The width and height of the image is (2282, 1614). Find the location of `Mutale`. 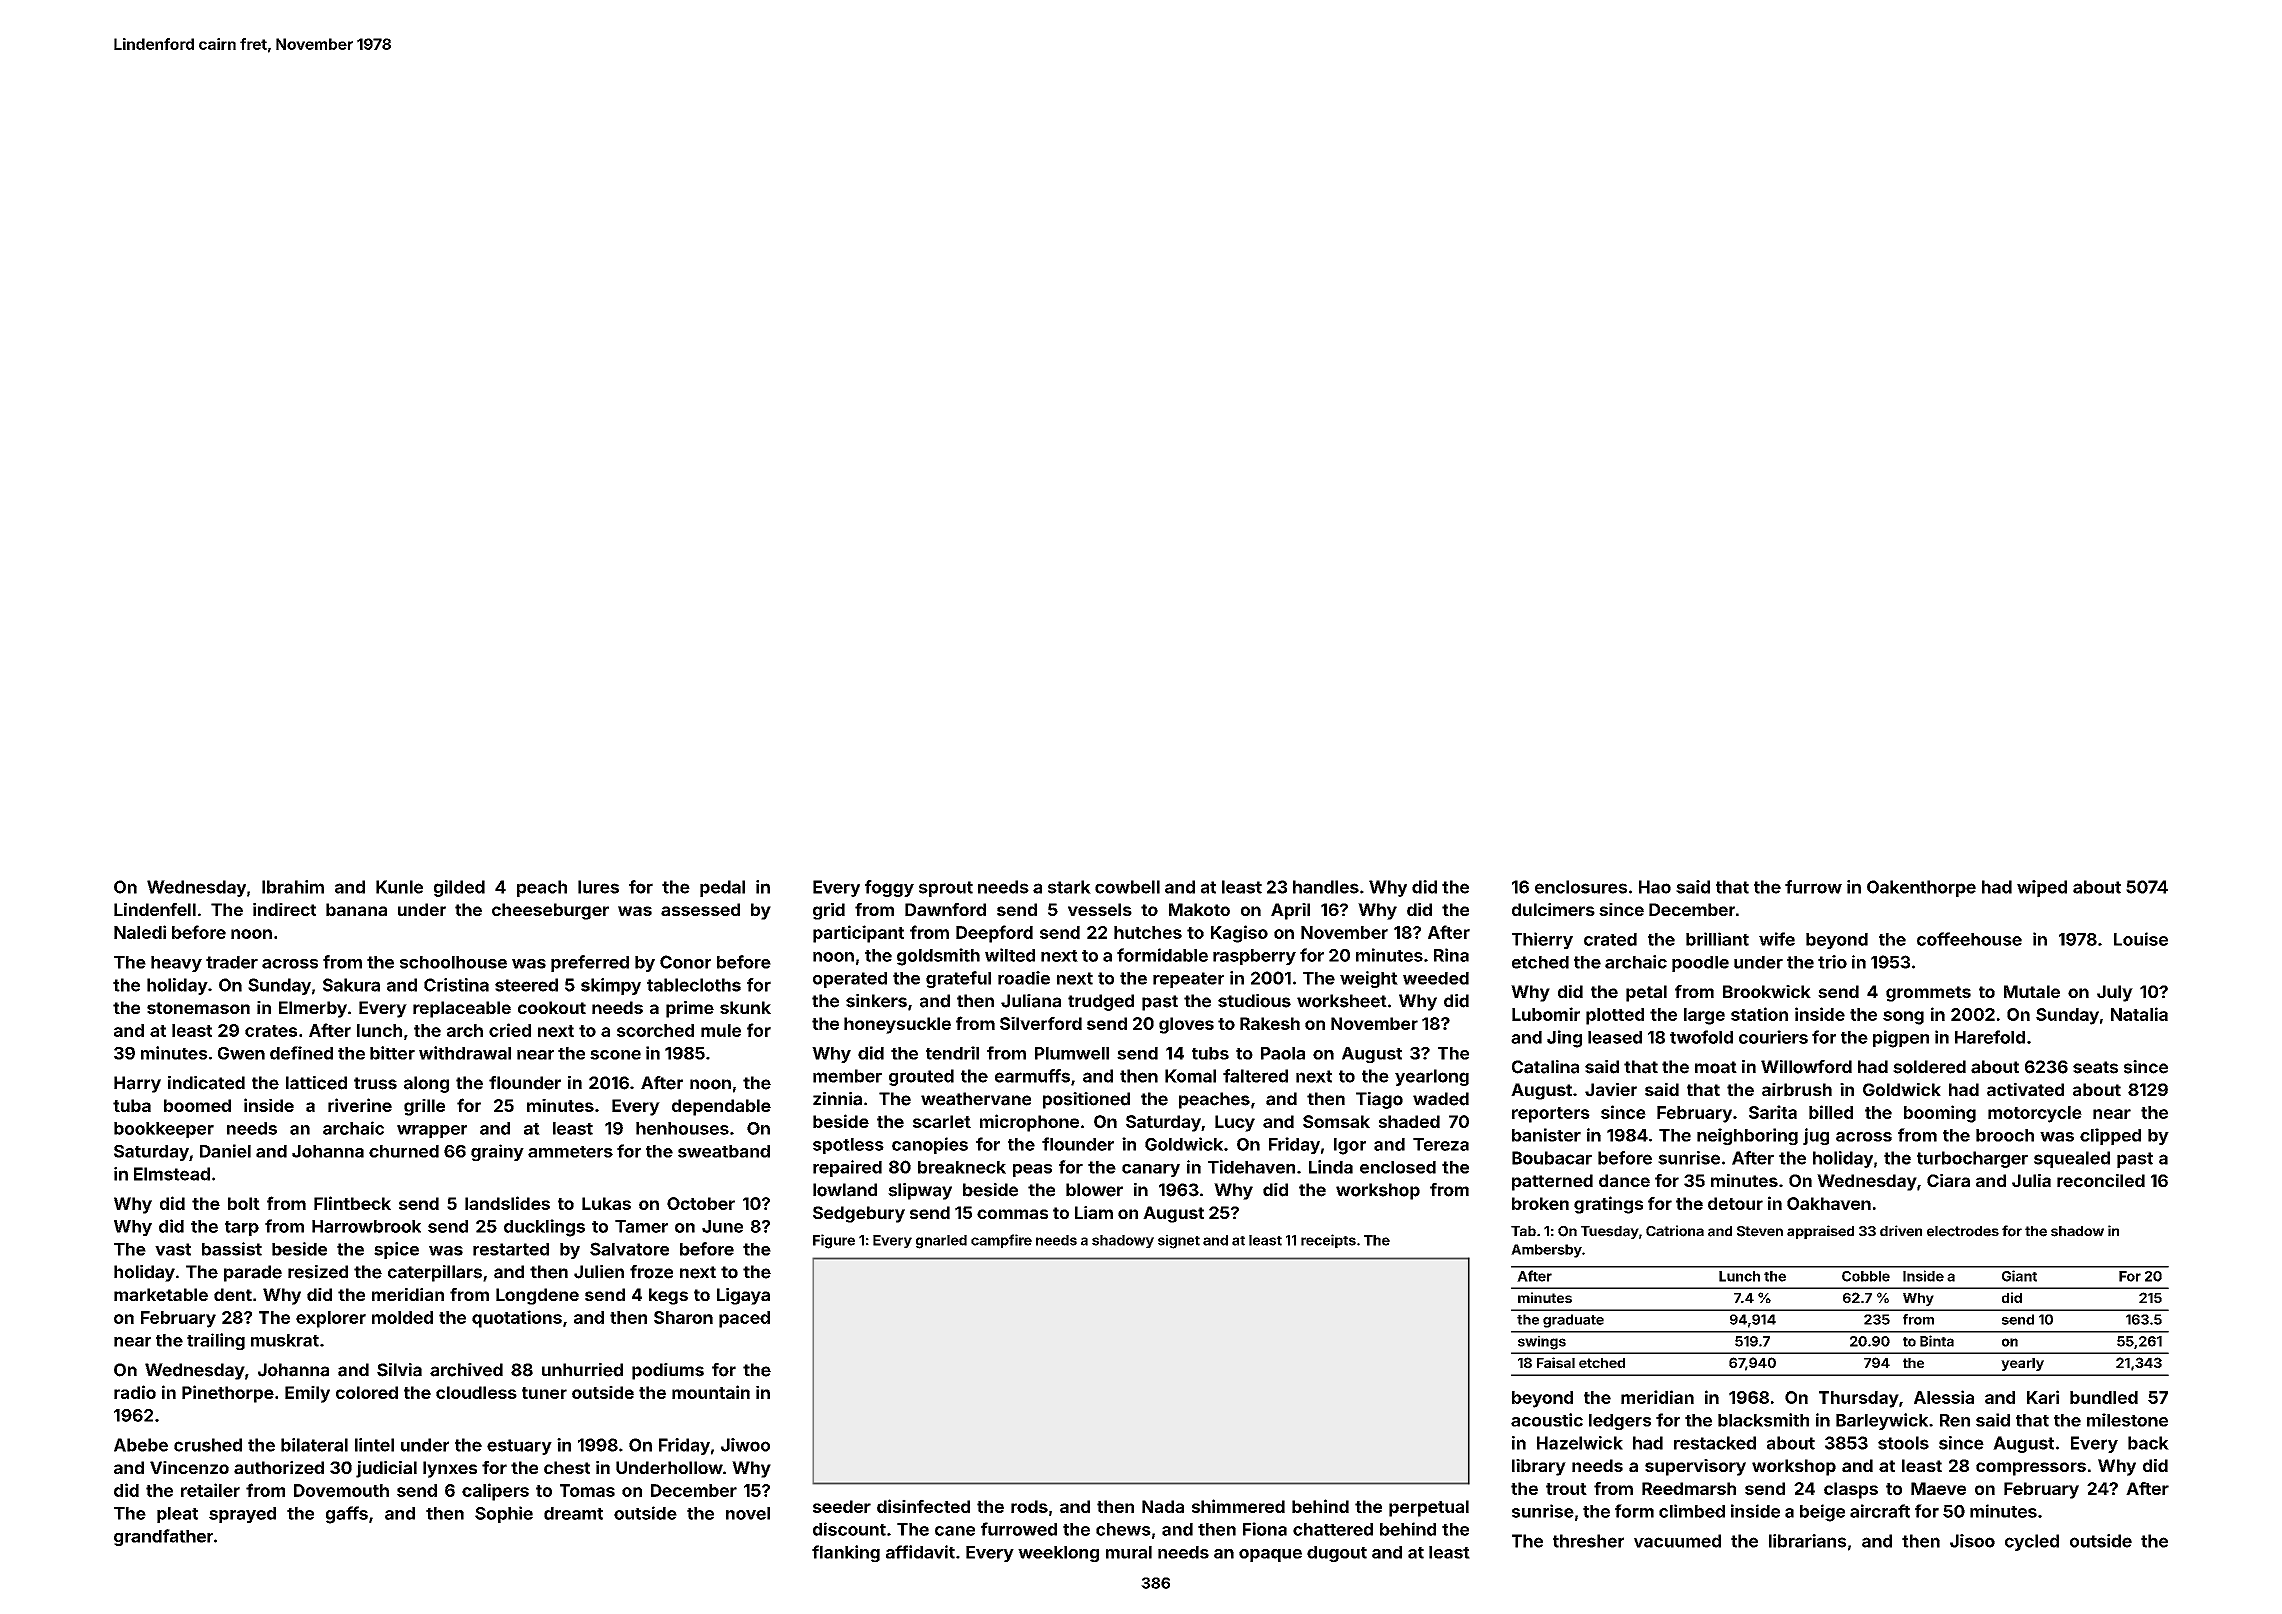

Mutale is located at coordinates (2032, 991).
